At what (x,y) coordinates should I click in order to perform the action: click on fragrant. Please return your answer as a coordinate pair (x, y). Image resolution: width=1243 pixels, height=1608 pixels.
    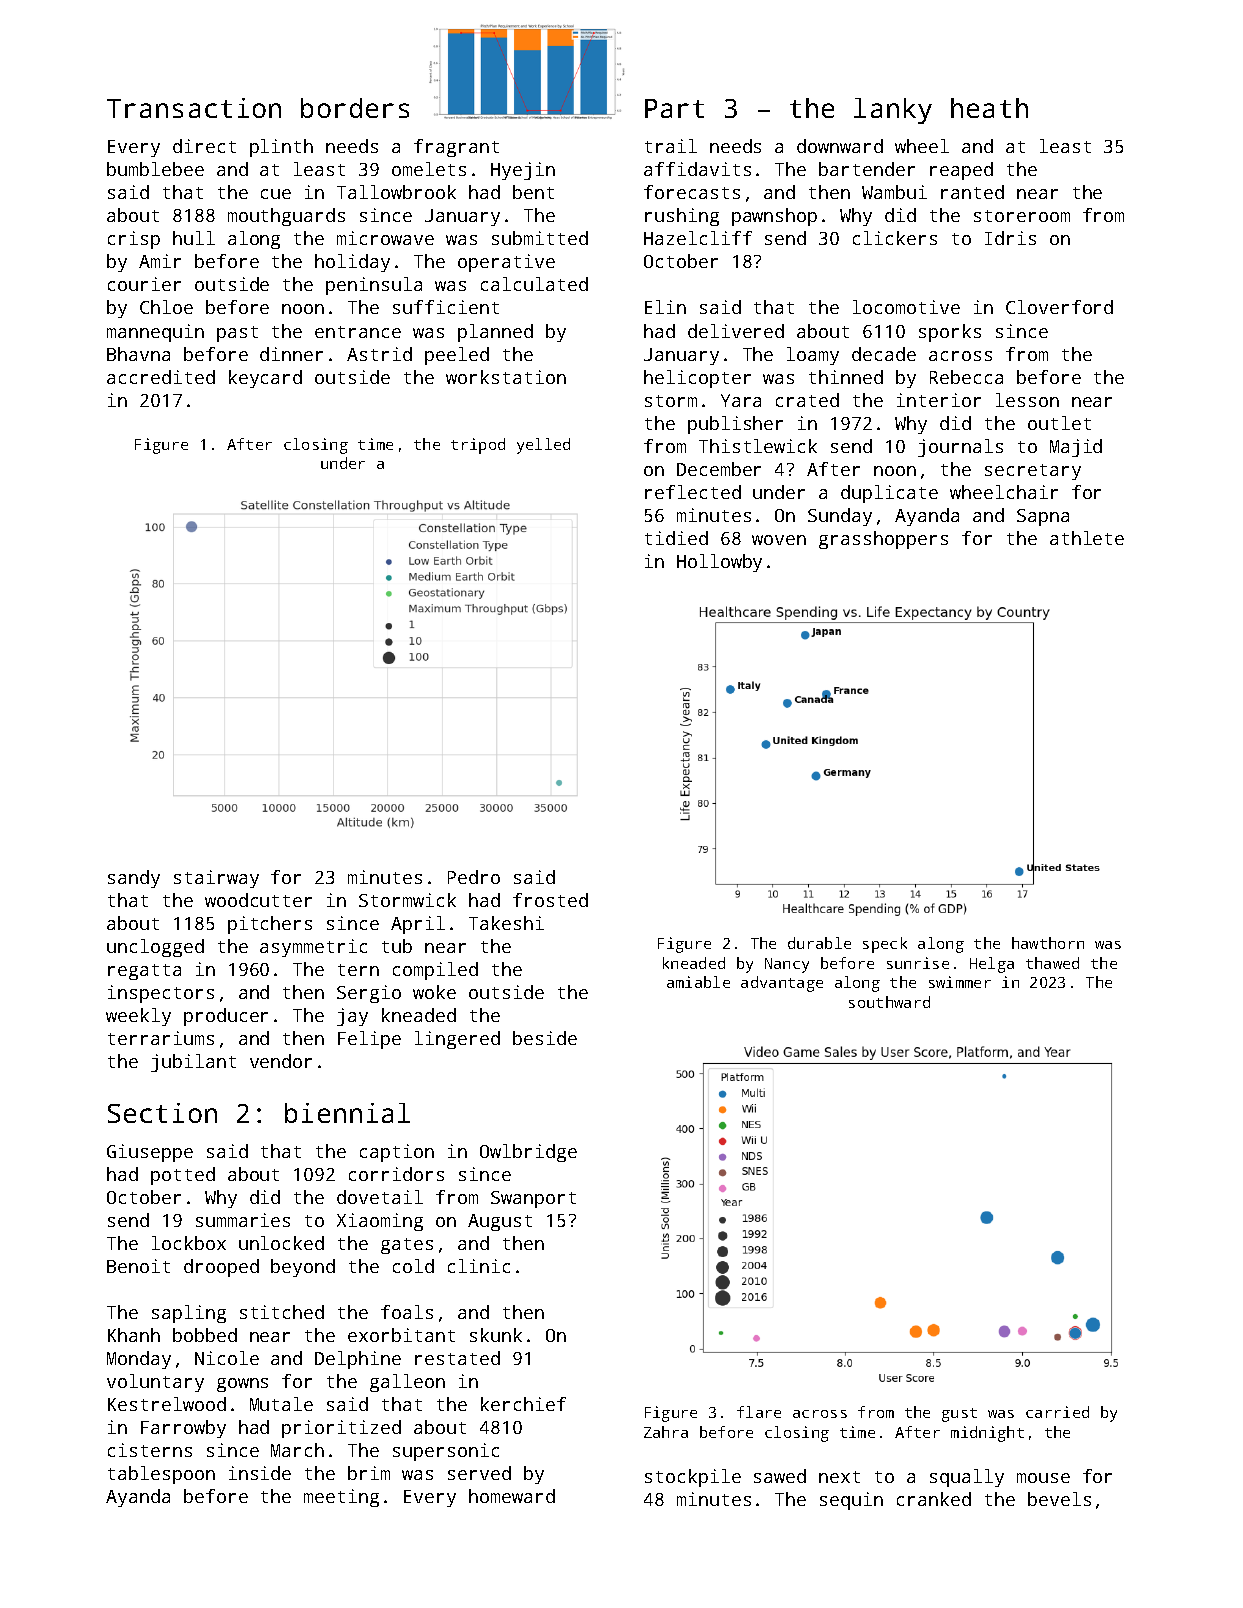
    Looking at the image, I should click on (456, 148).
